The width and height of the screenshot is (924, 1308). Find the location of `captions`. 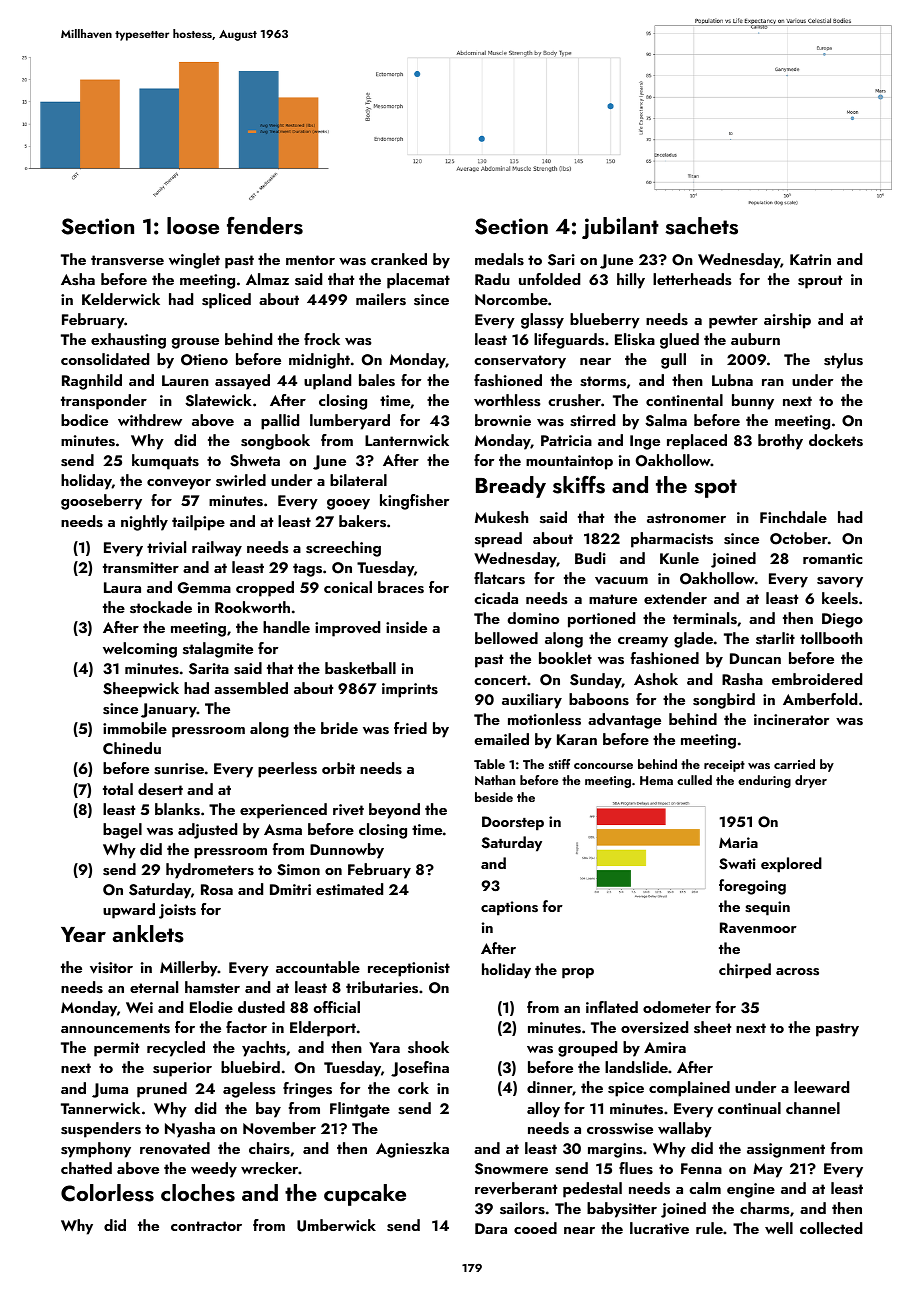

captions is located at coordinates (509, 908).
